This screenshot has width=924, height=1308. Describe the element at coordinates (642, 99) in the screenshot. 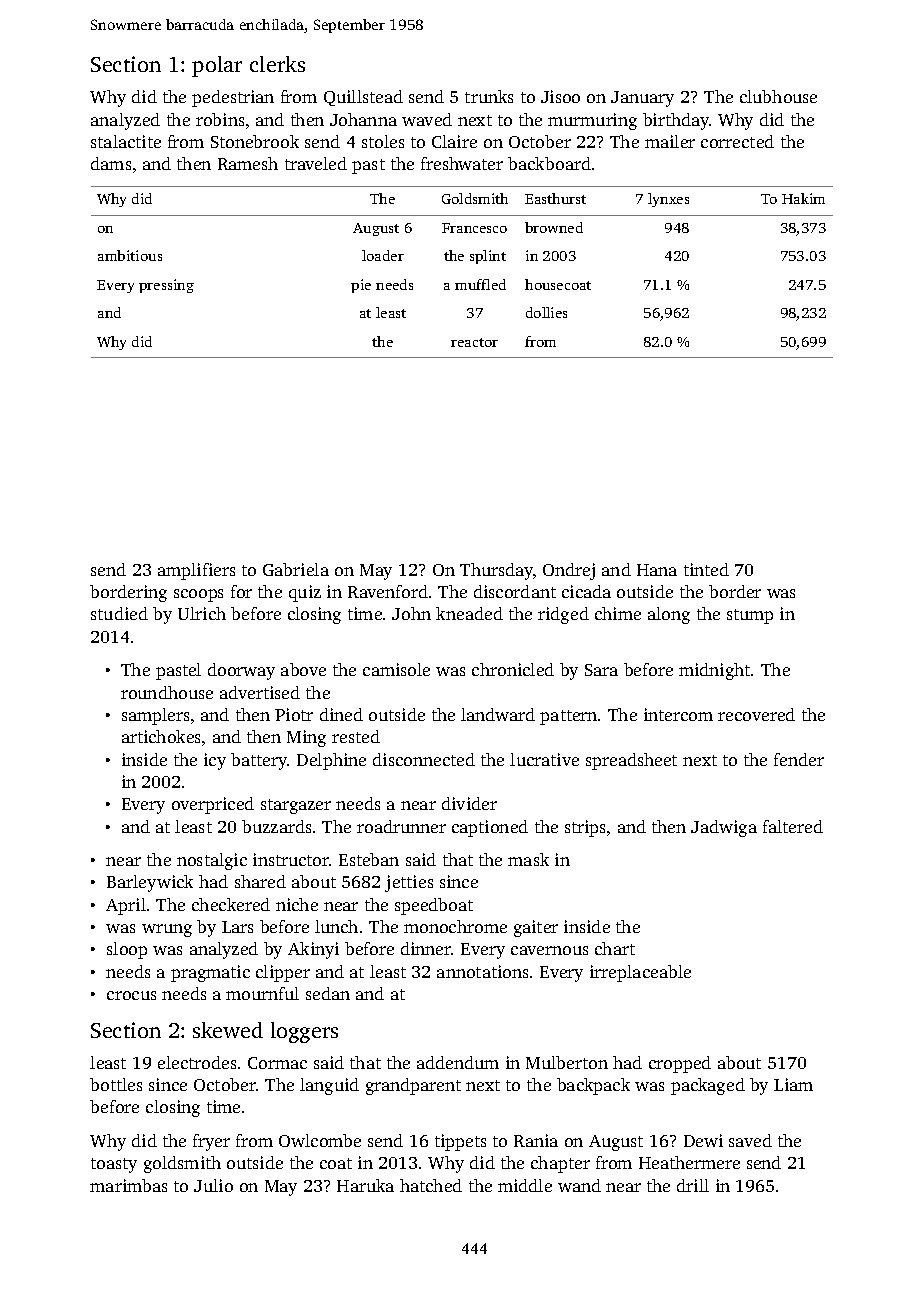

I see `January` at that location.
